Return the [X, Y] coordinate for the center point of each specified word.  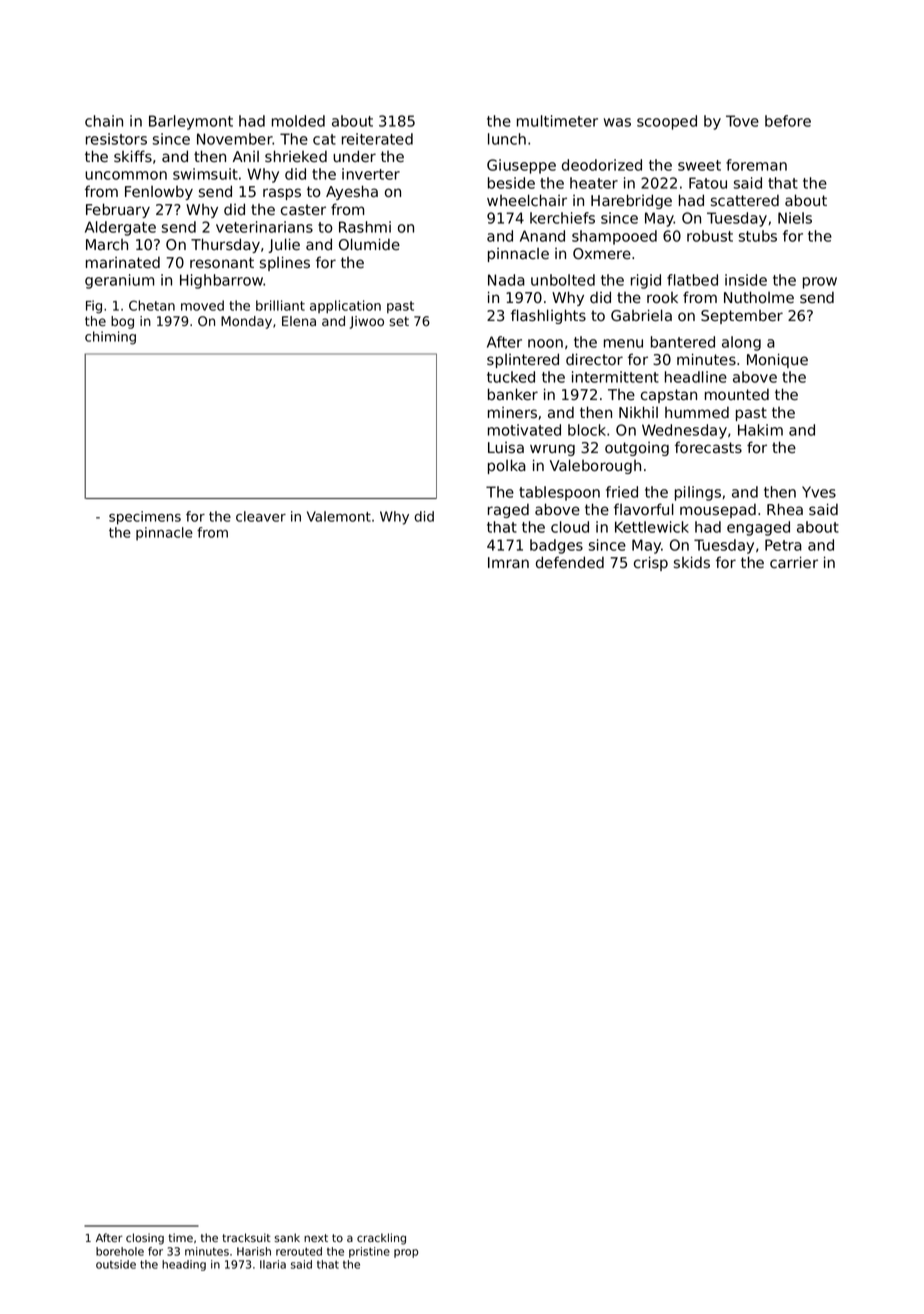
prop [406, 1253]
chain [104, 121]
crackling [381, 1239]
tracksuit [246, 1237]
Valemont [339, 516]
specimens [145, 518]
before [788, 121]
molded [298, 121]
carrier [794, 562]
